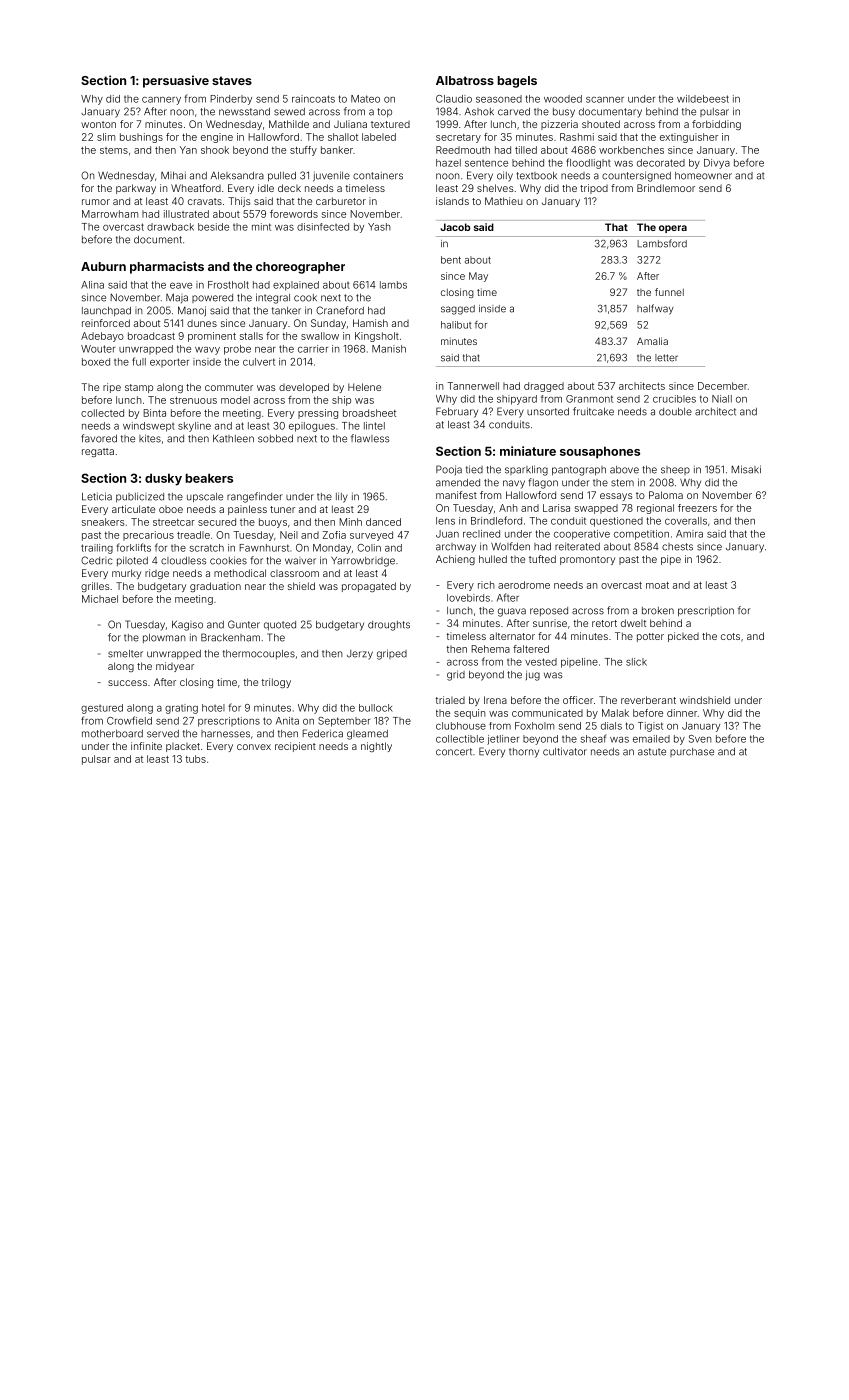 This screenshot has height=1400, width=849. Describe the element at coordinates (295, 747) in the screenshot. I see `recipient` at that location.
